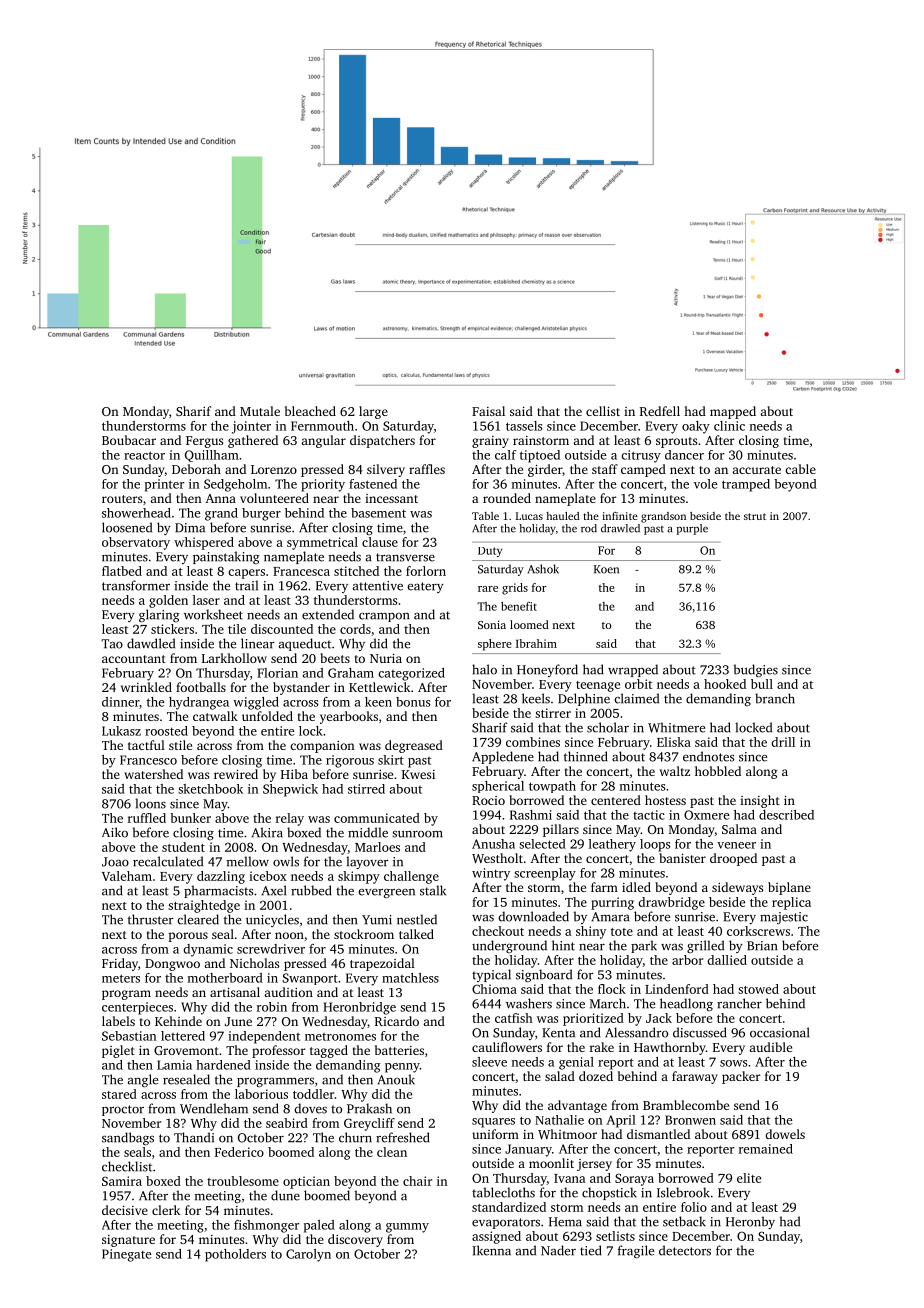  What do you see at coordinates (377, 847) in the image?
I see `Marloes` at bounding box center [377, 847].
